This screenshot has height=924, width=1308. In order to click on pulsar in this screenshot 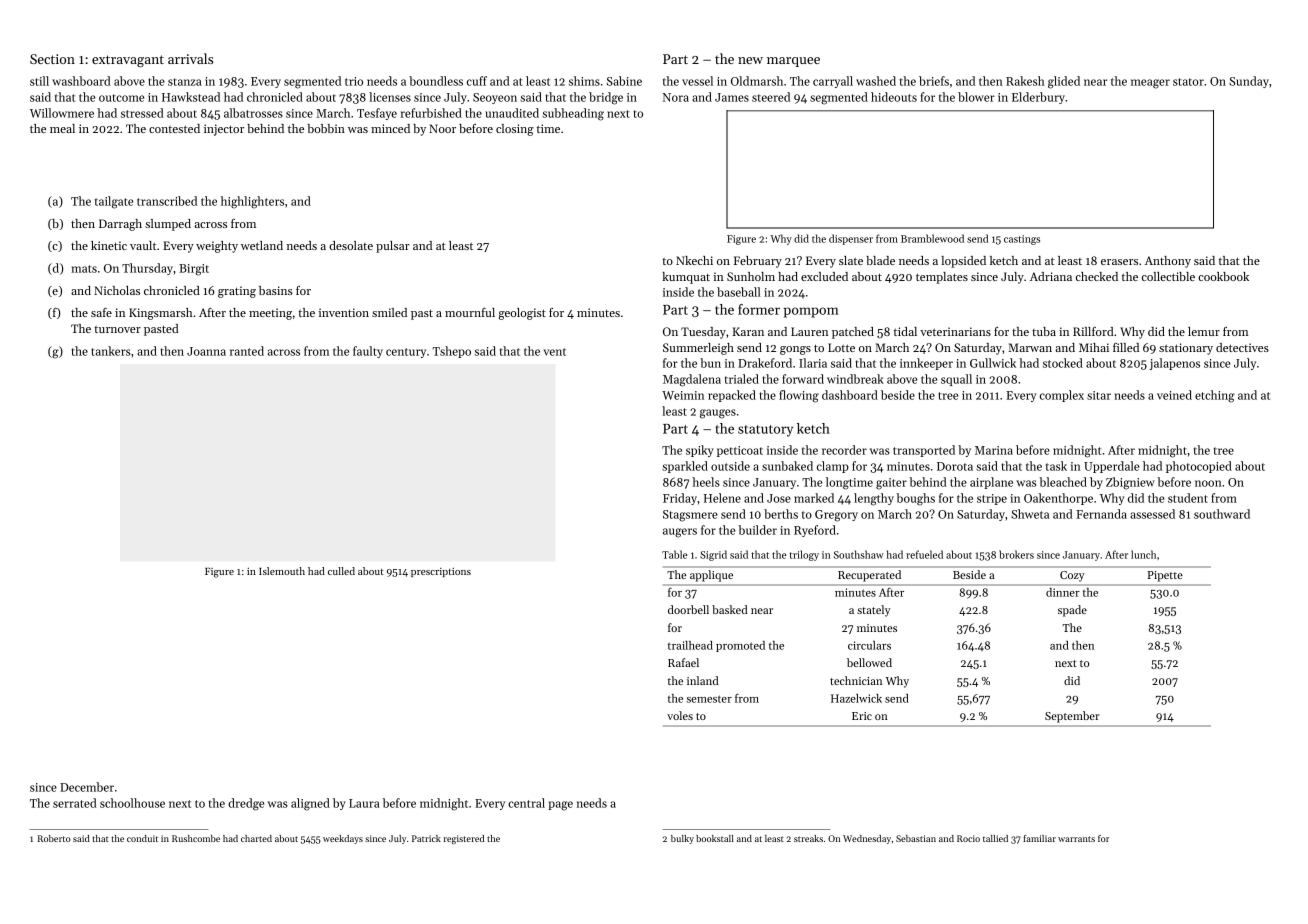, I will do `click(393, 247)`.
